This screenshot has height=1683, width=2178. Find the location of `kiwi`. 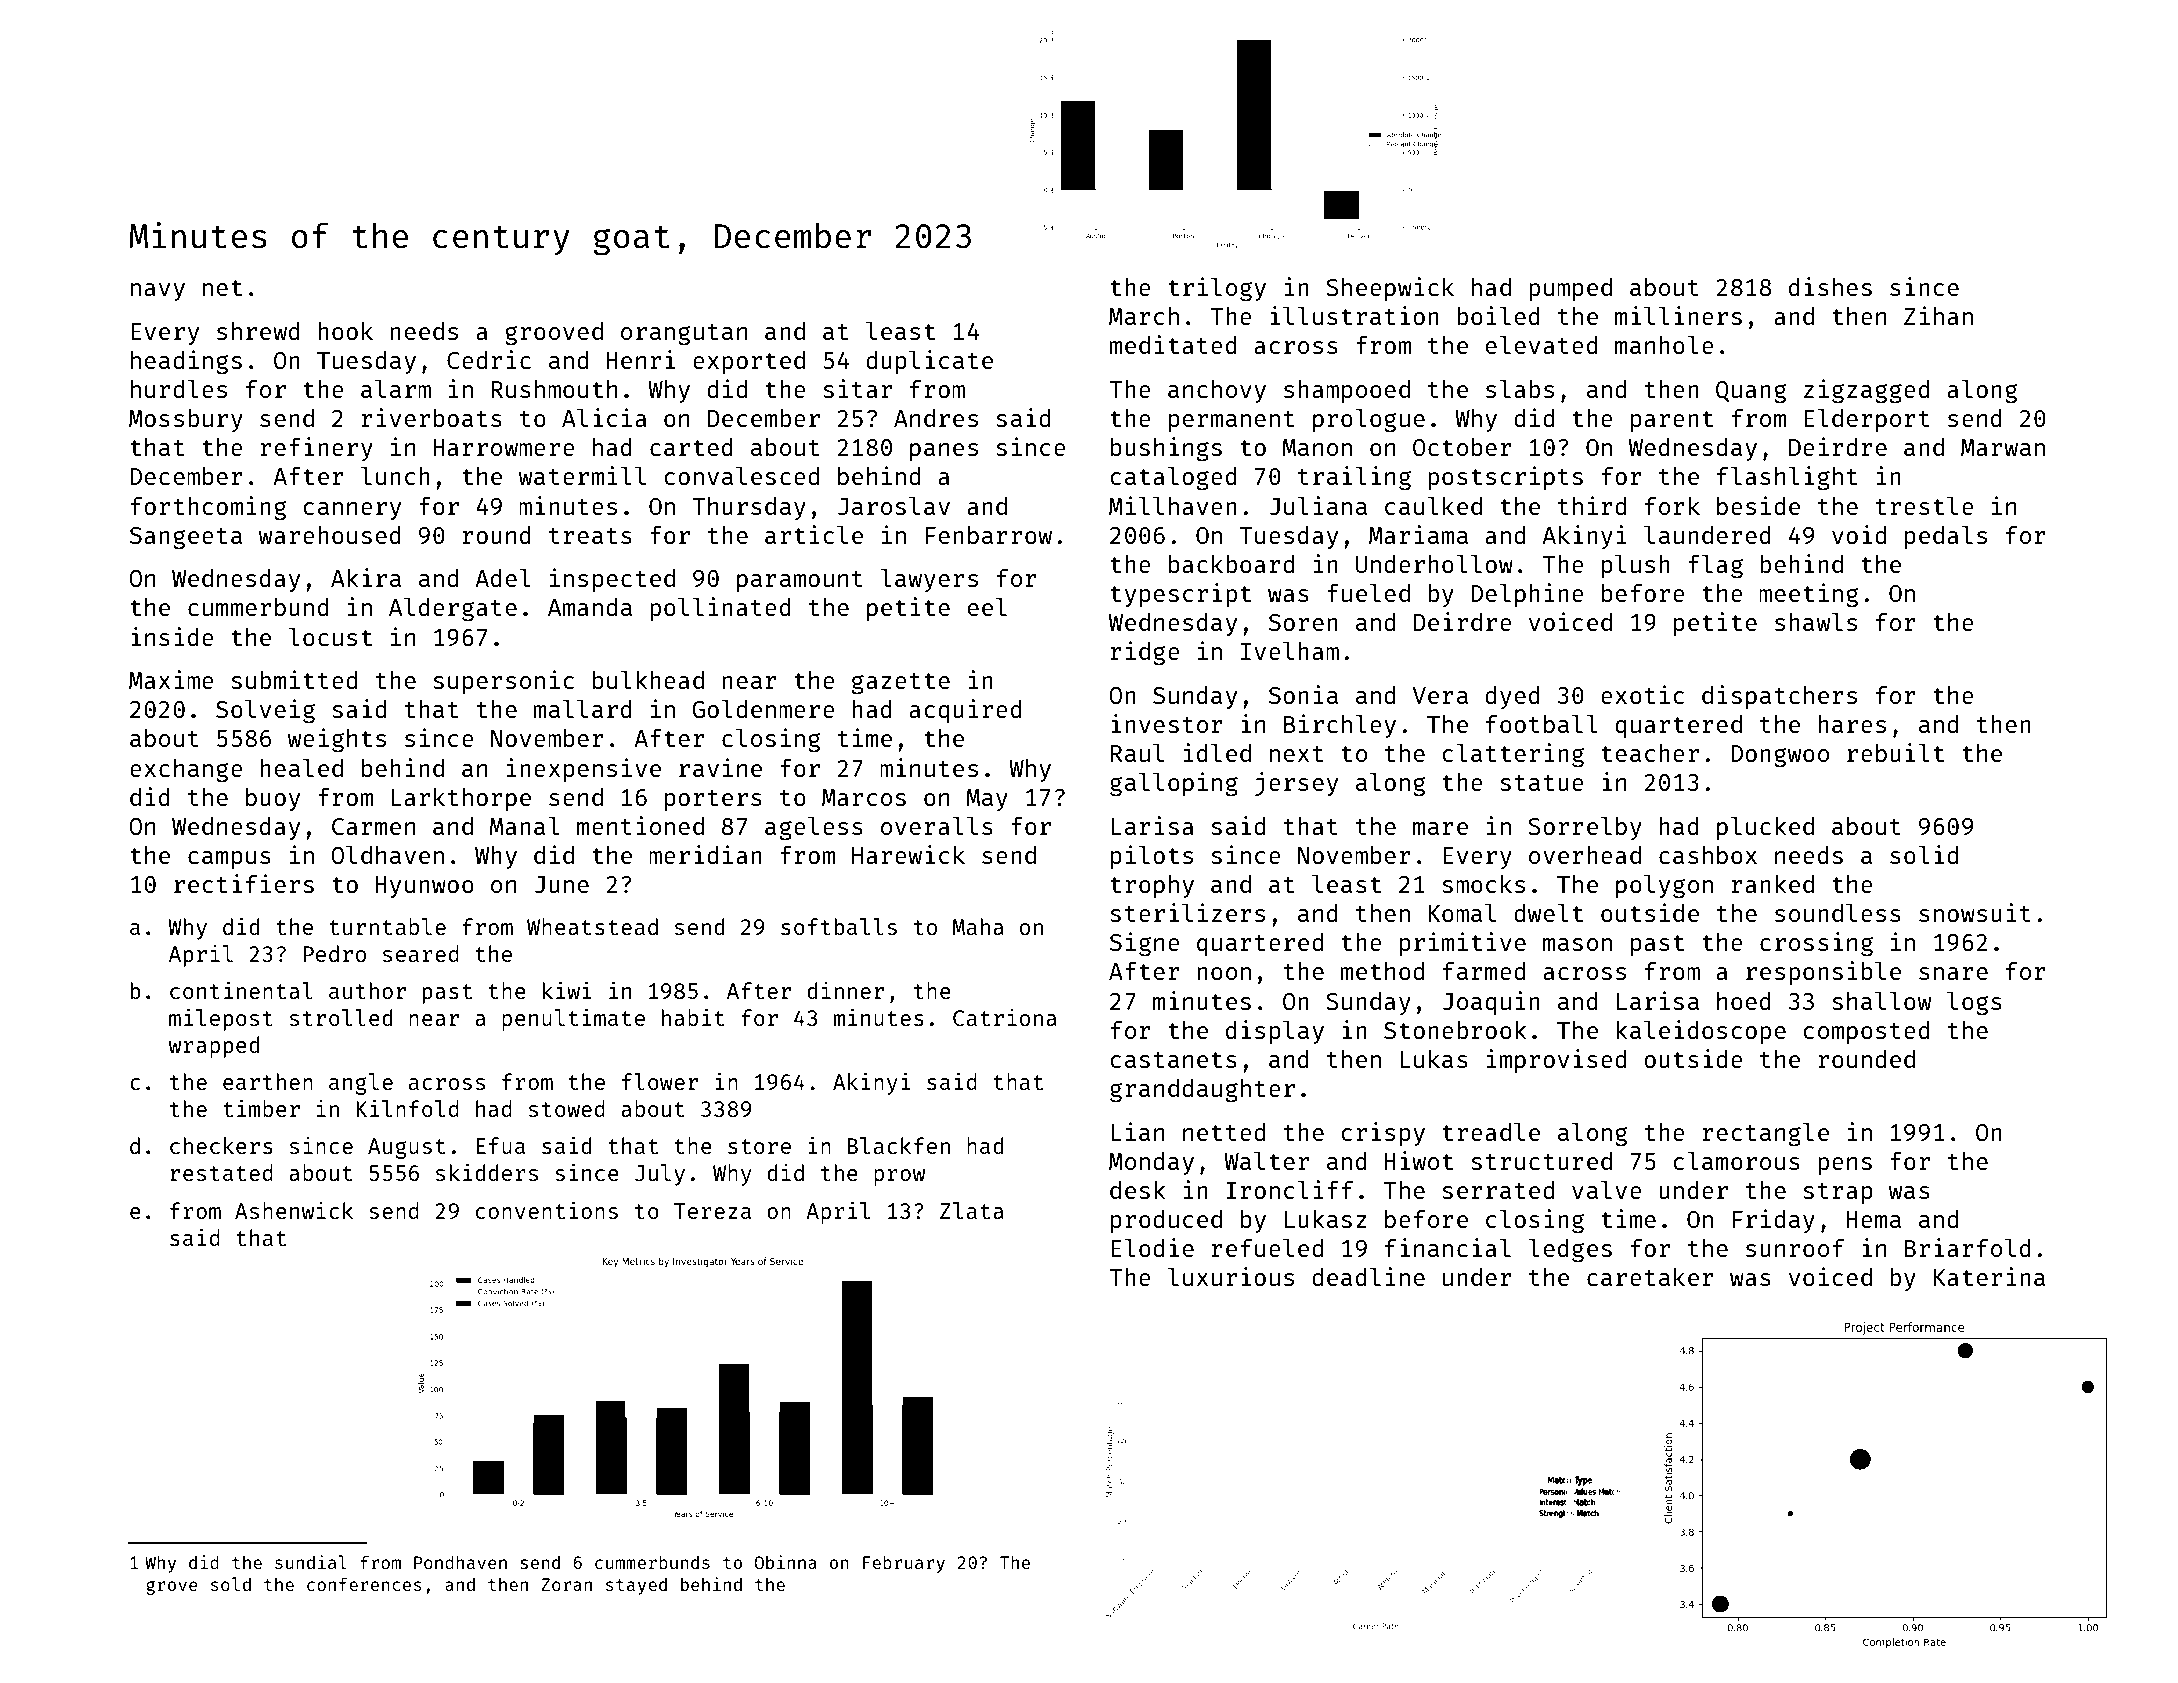

kiwi is located at coordinates (567, 990).
